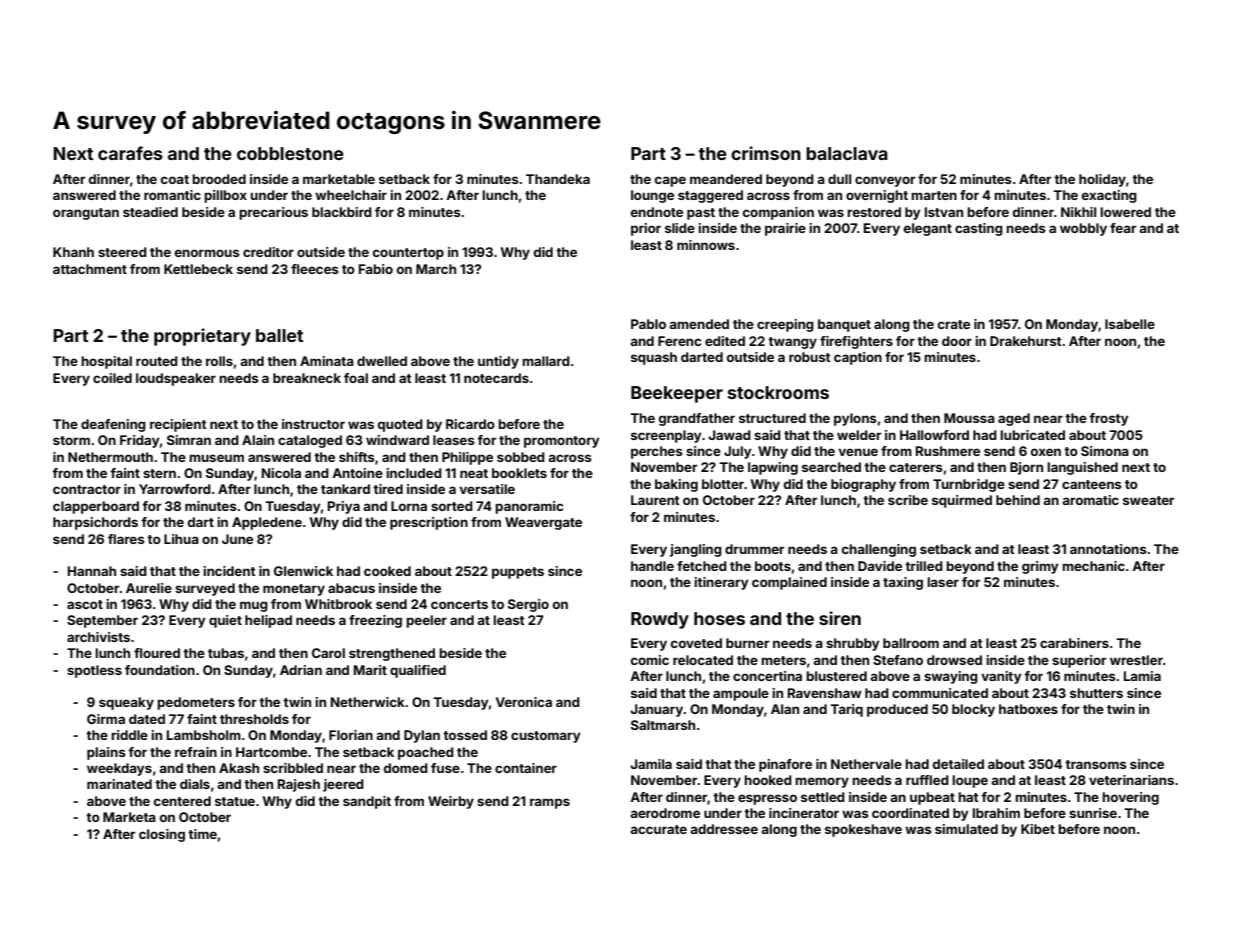  I want to click on loudspeaker, so click(176, 379).
